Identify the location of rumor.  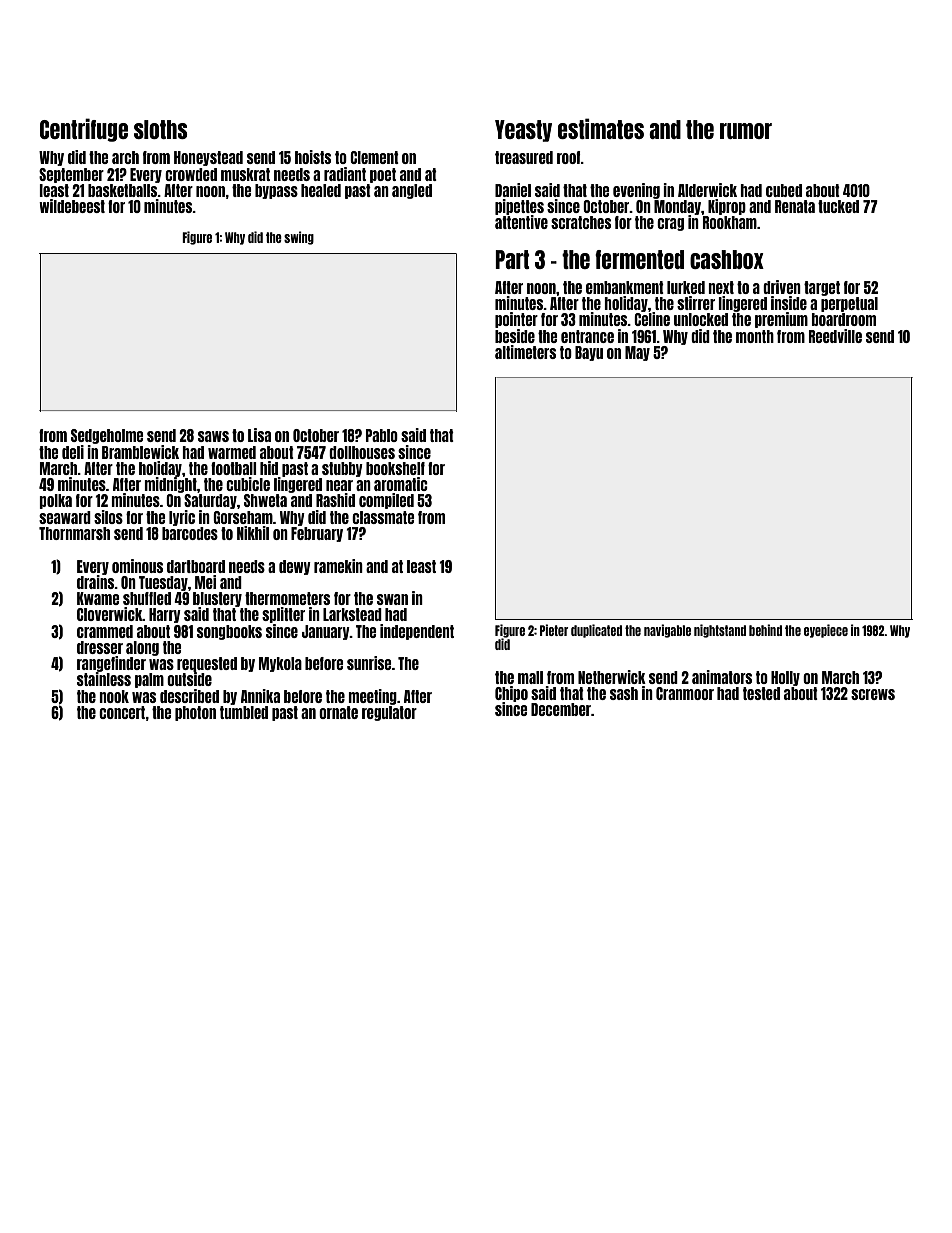
(746, 131).
